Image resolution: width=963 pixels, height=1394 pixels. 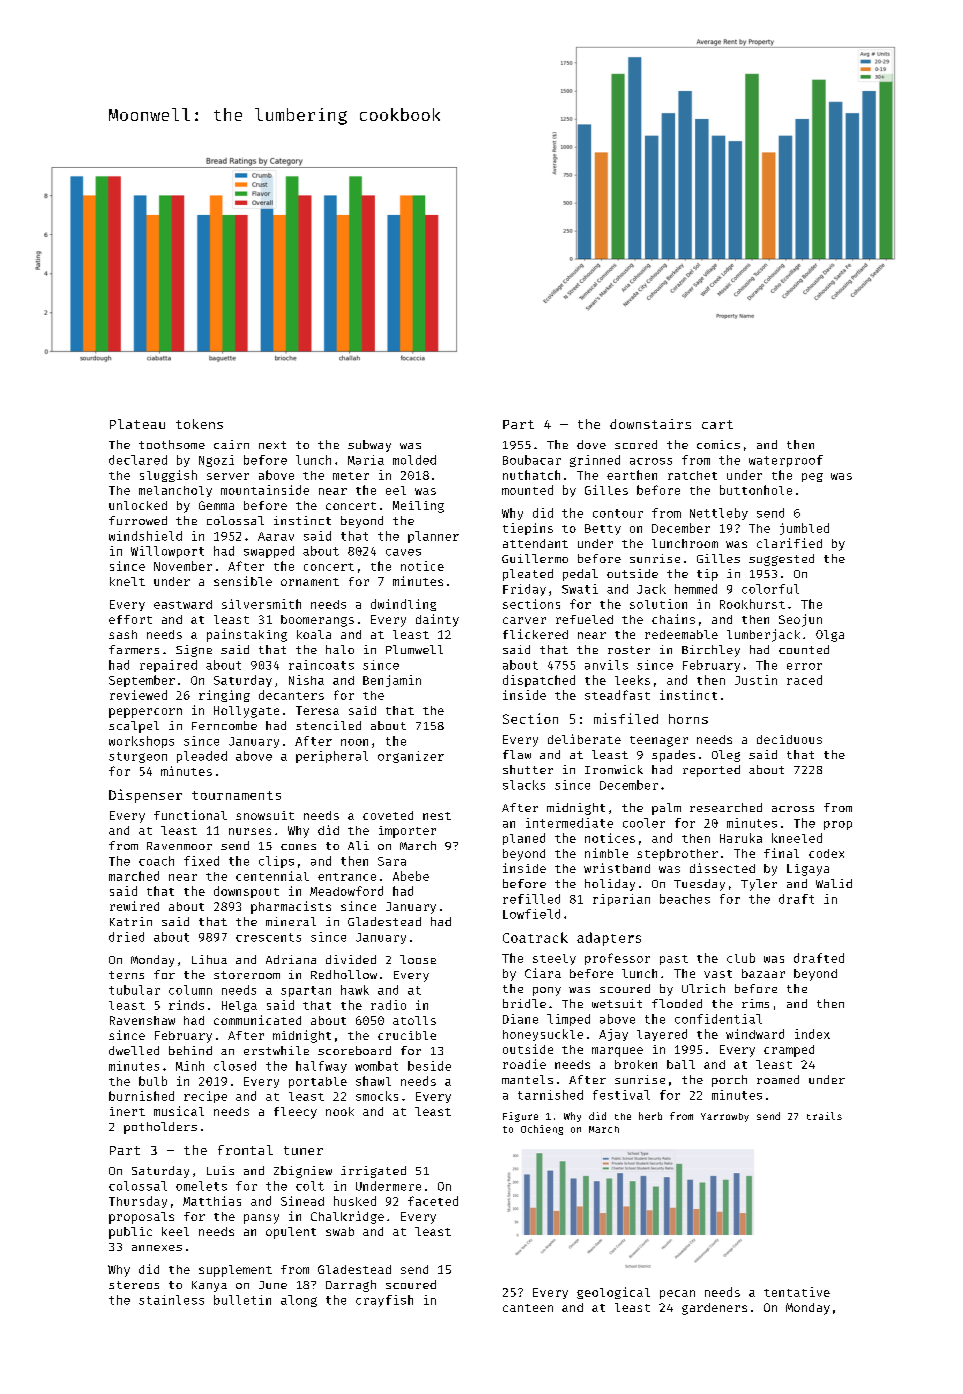 I want to click on declared, so click(x=138, y=460).
